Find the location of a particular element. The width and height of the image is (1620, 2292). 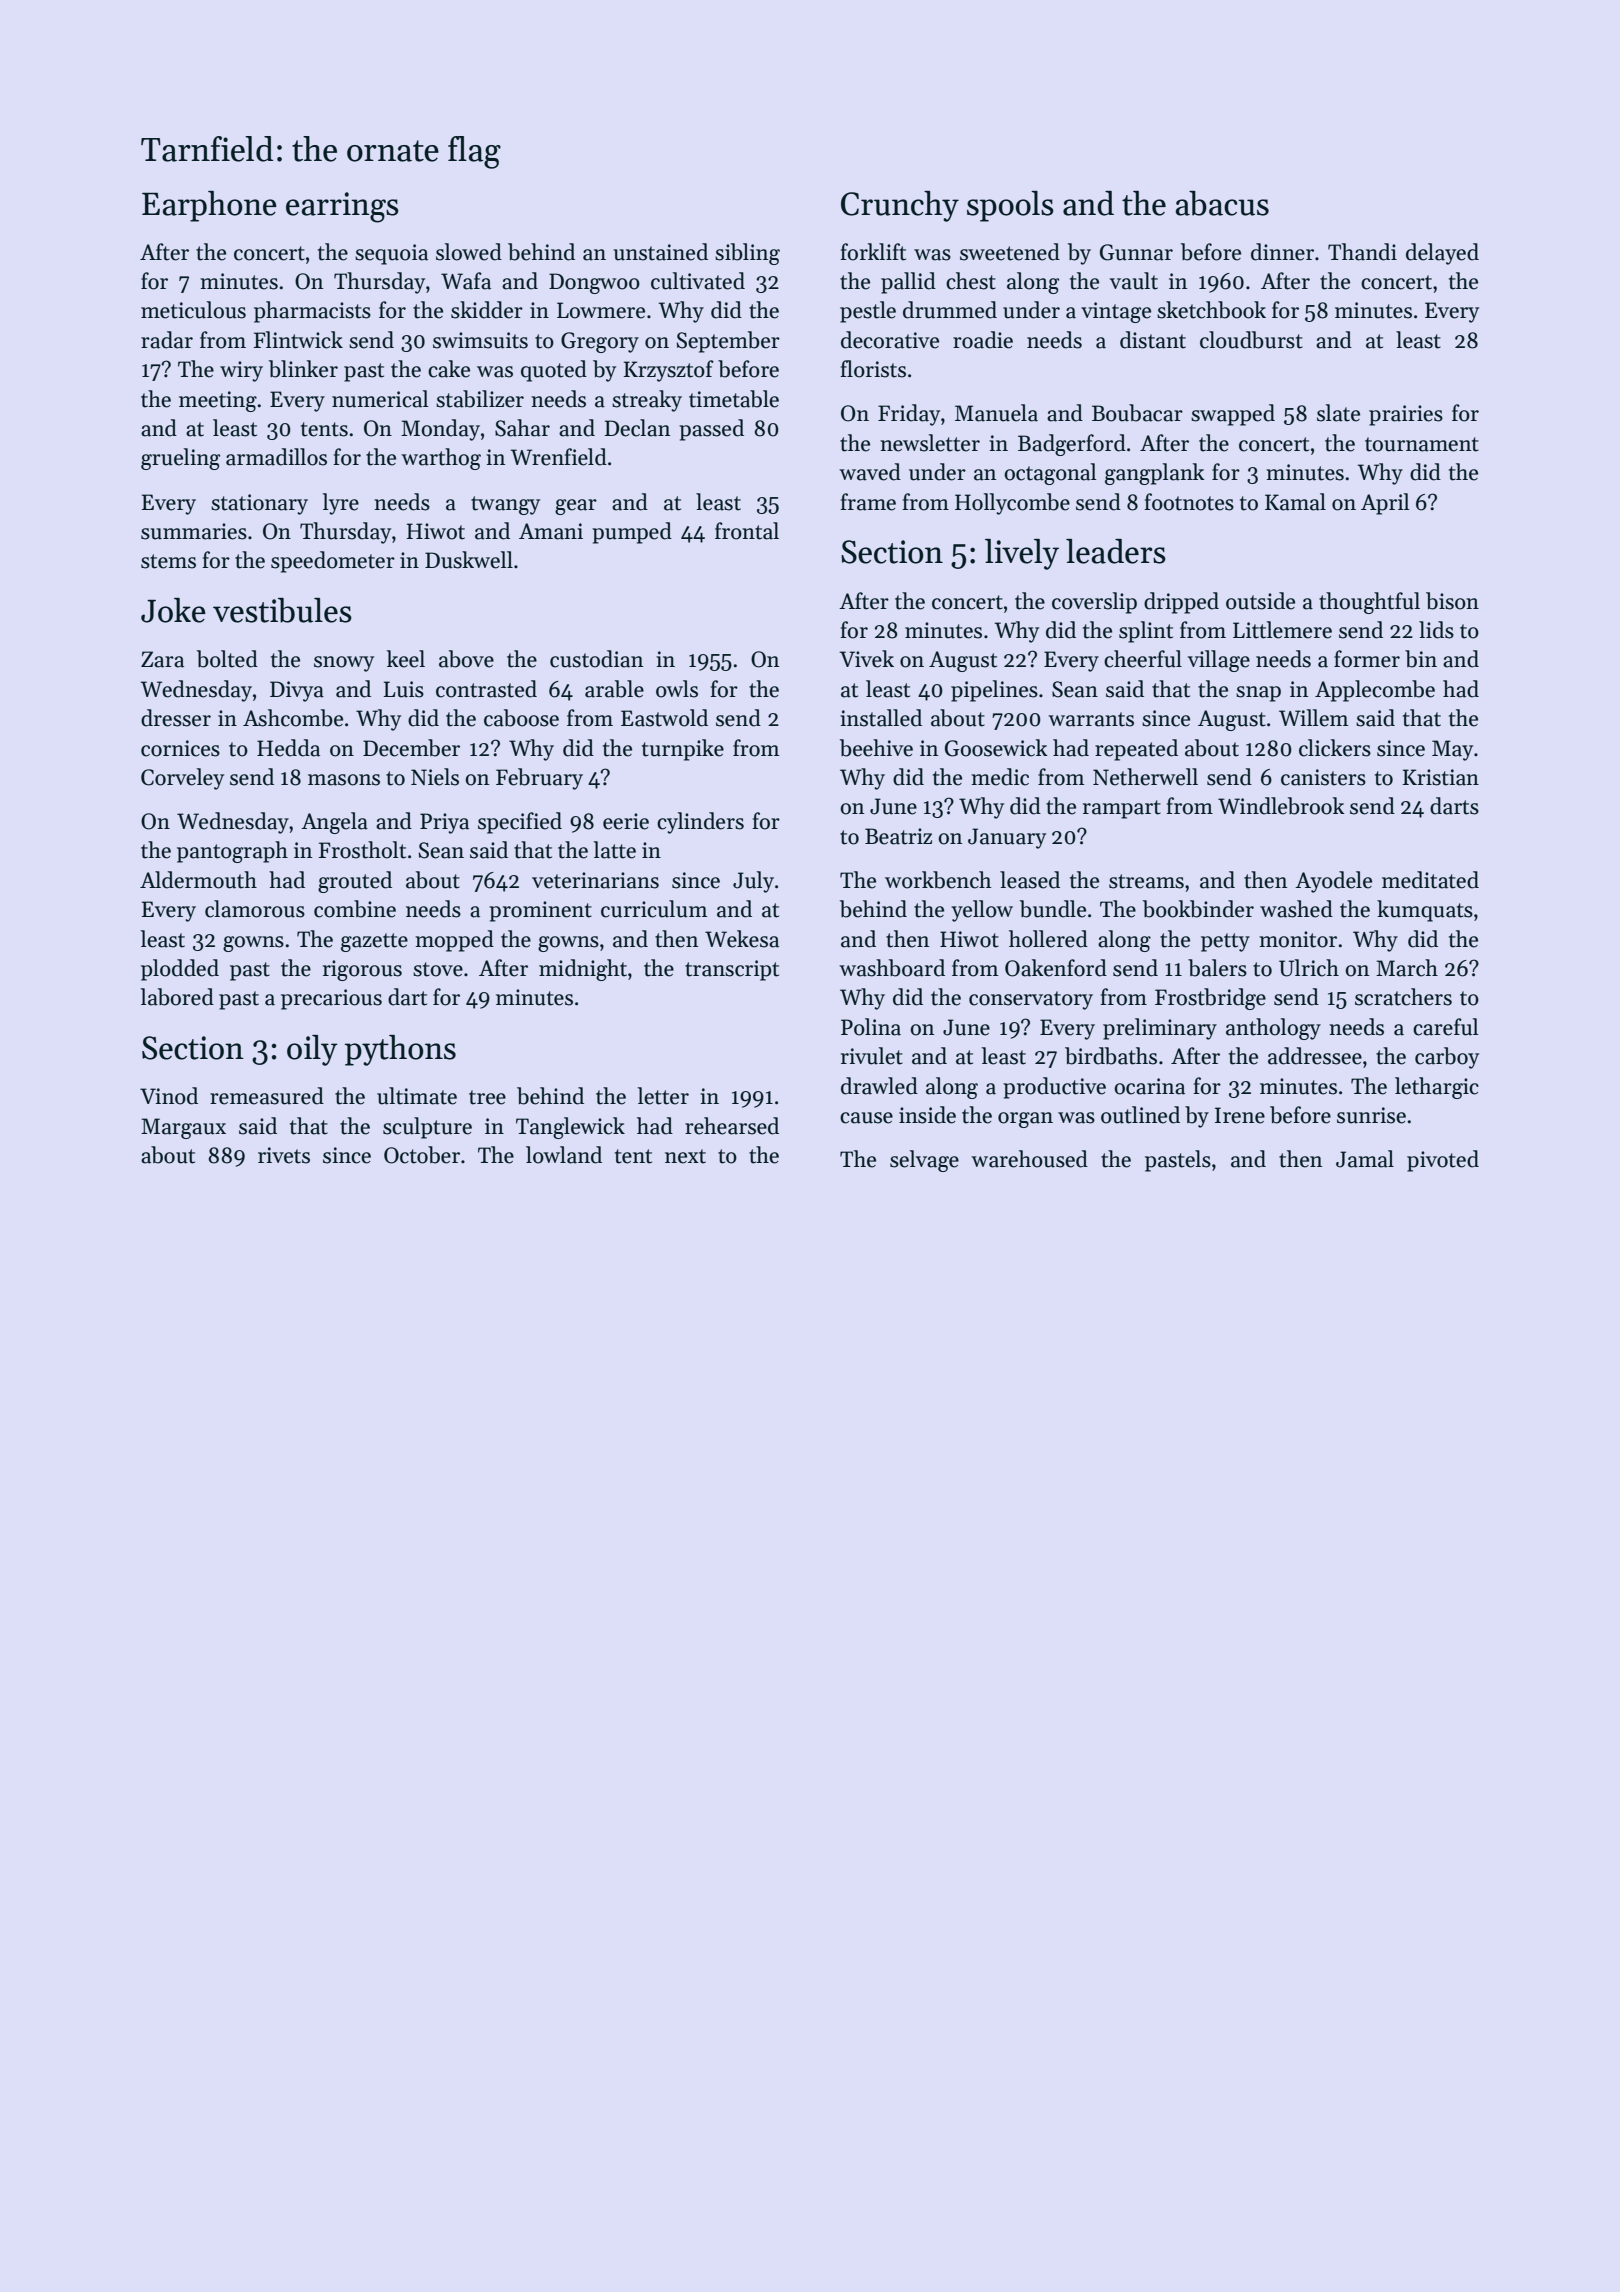

conservatory is located at coordinates (1031, 1000).
